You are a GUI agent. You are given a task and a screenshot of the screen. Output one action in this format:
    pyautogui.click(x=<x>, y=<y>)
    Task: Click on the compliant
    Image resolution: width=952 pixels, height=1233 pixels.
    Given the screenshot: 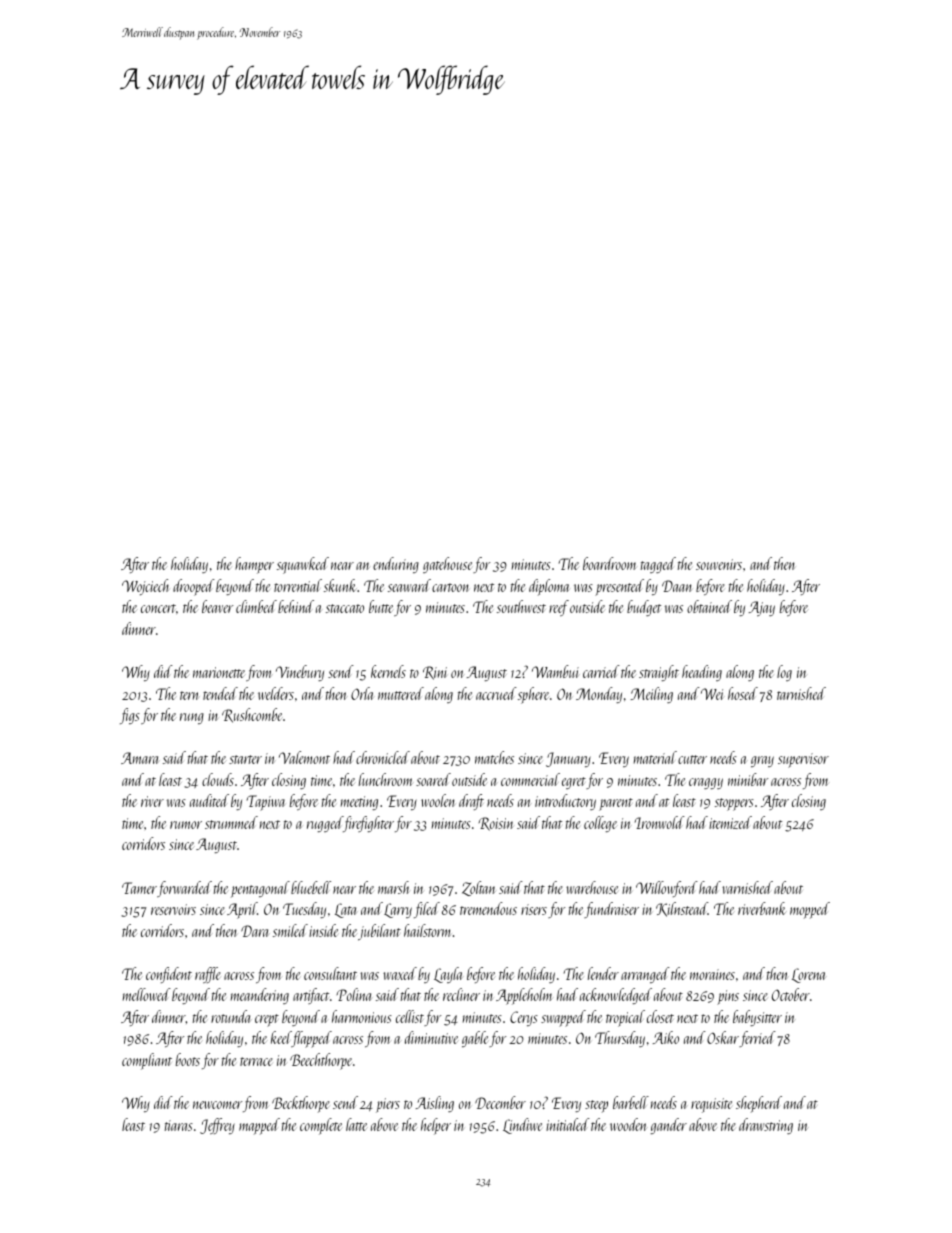 What is the action you would take?
    pyautogui.click(x=147, y=1061)
